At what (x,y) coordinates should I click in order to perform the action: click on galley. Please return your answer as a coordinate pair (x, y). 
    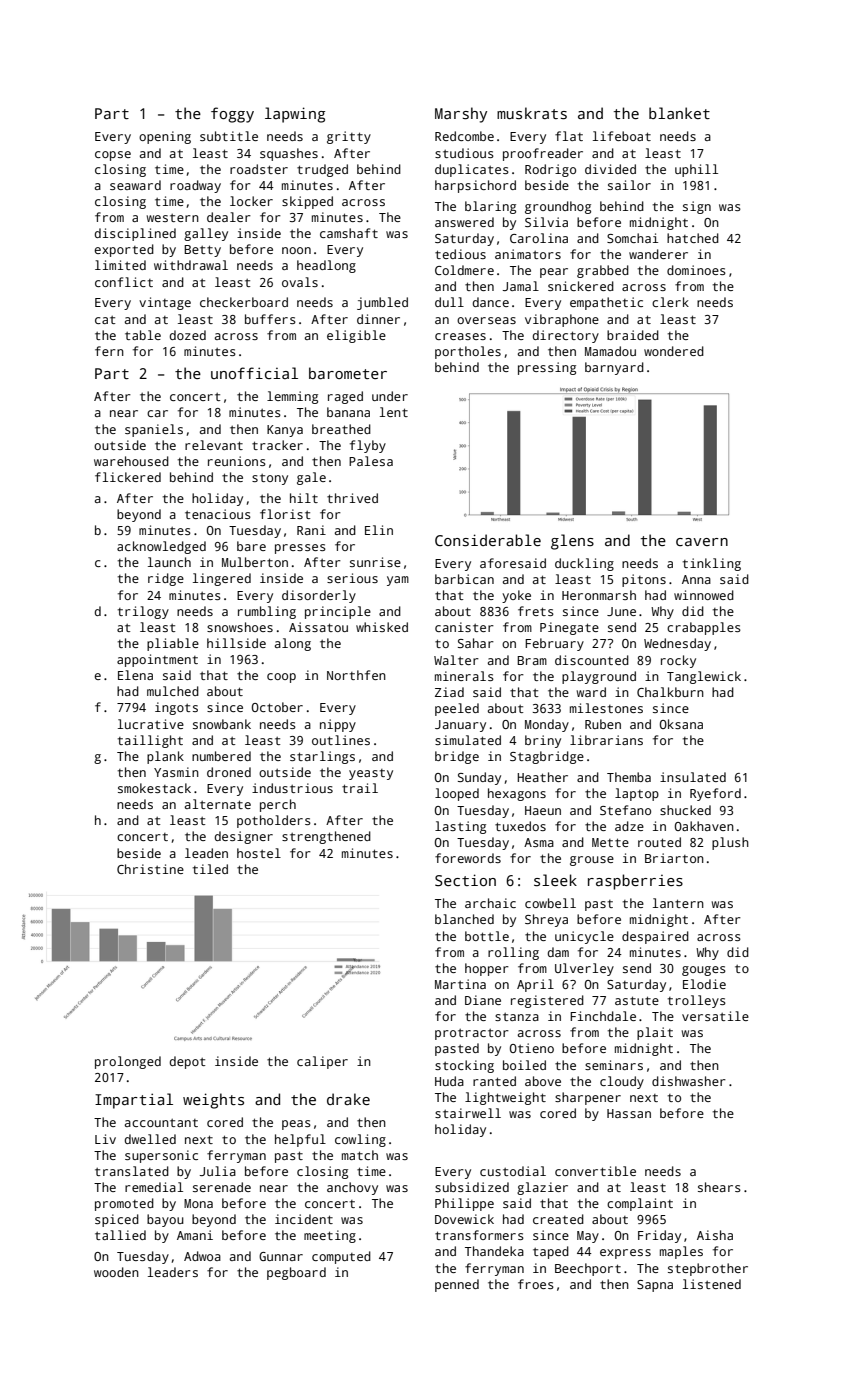
    Looking at the image, I should click on (206, 234).
